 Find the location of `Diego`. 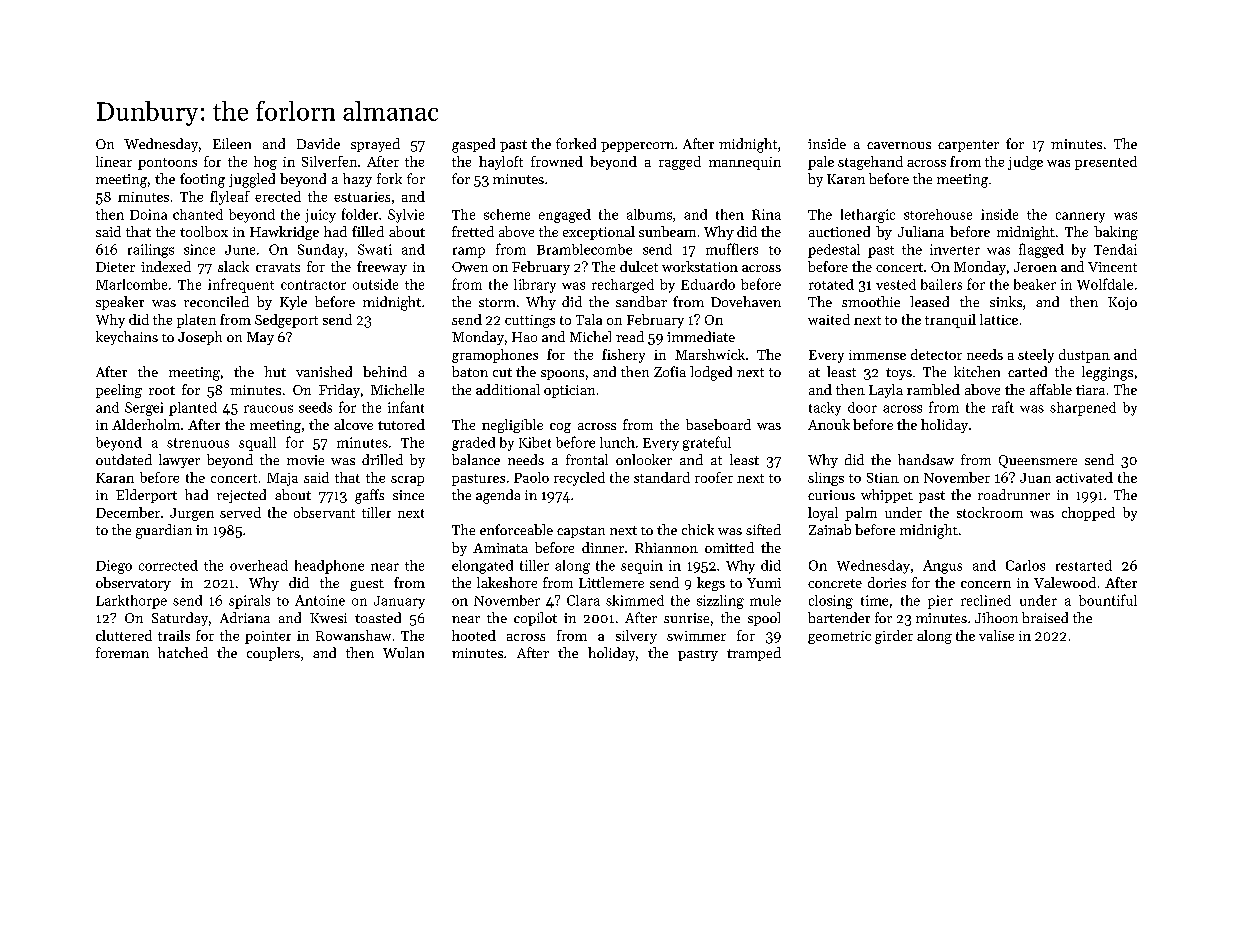

Diego is located at coordinates (114, 567).
